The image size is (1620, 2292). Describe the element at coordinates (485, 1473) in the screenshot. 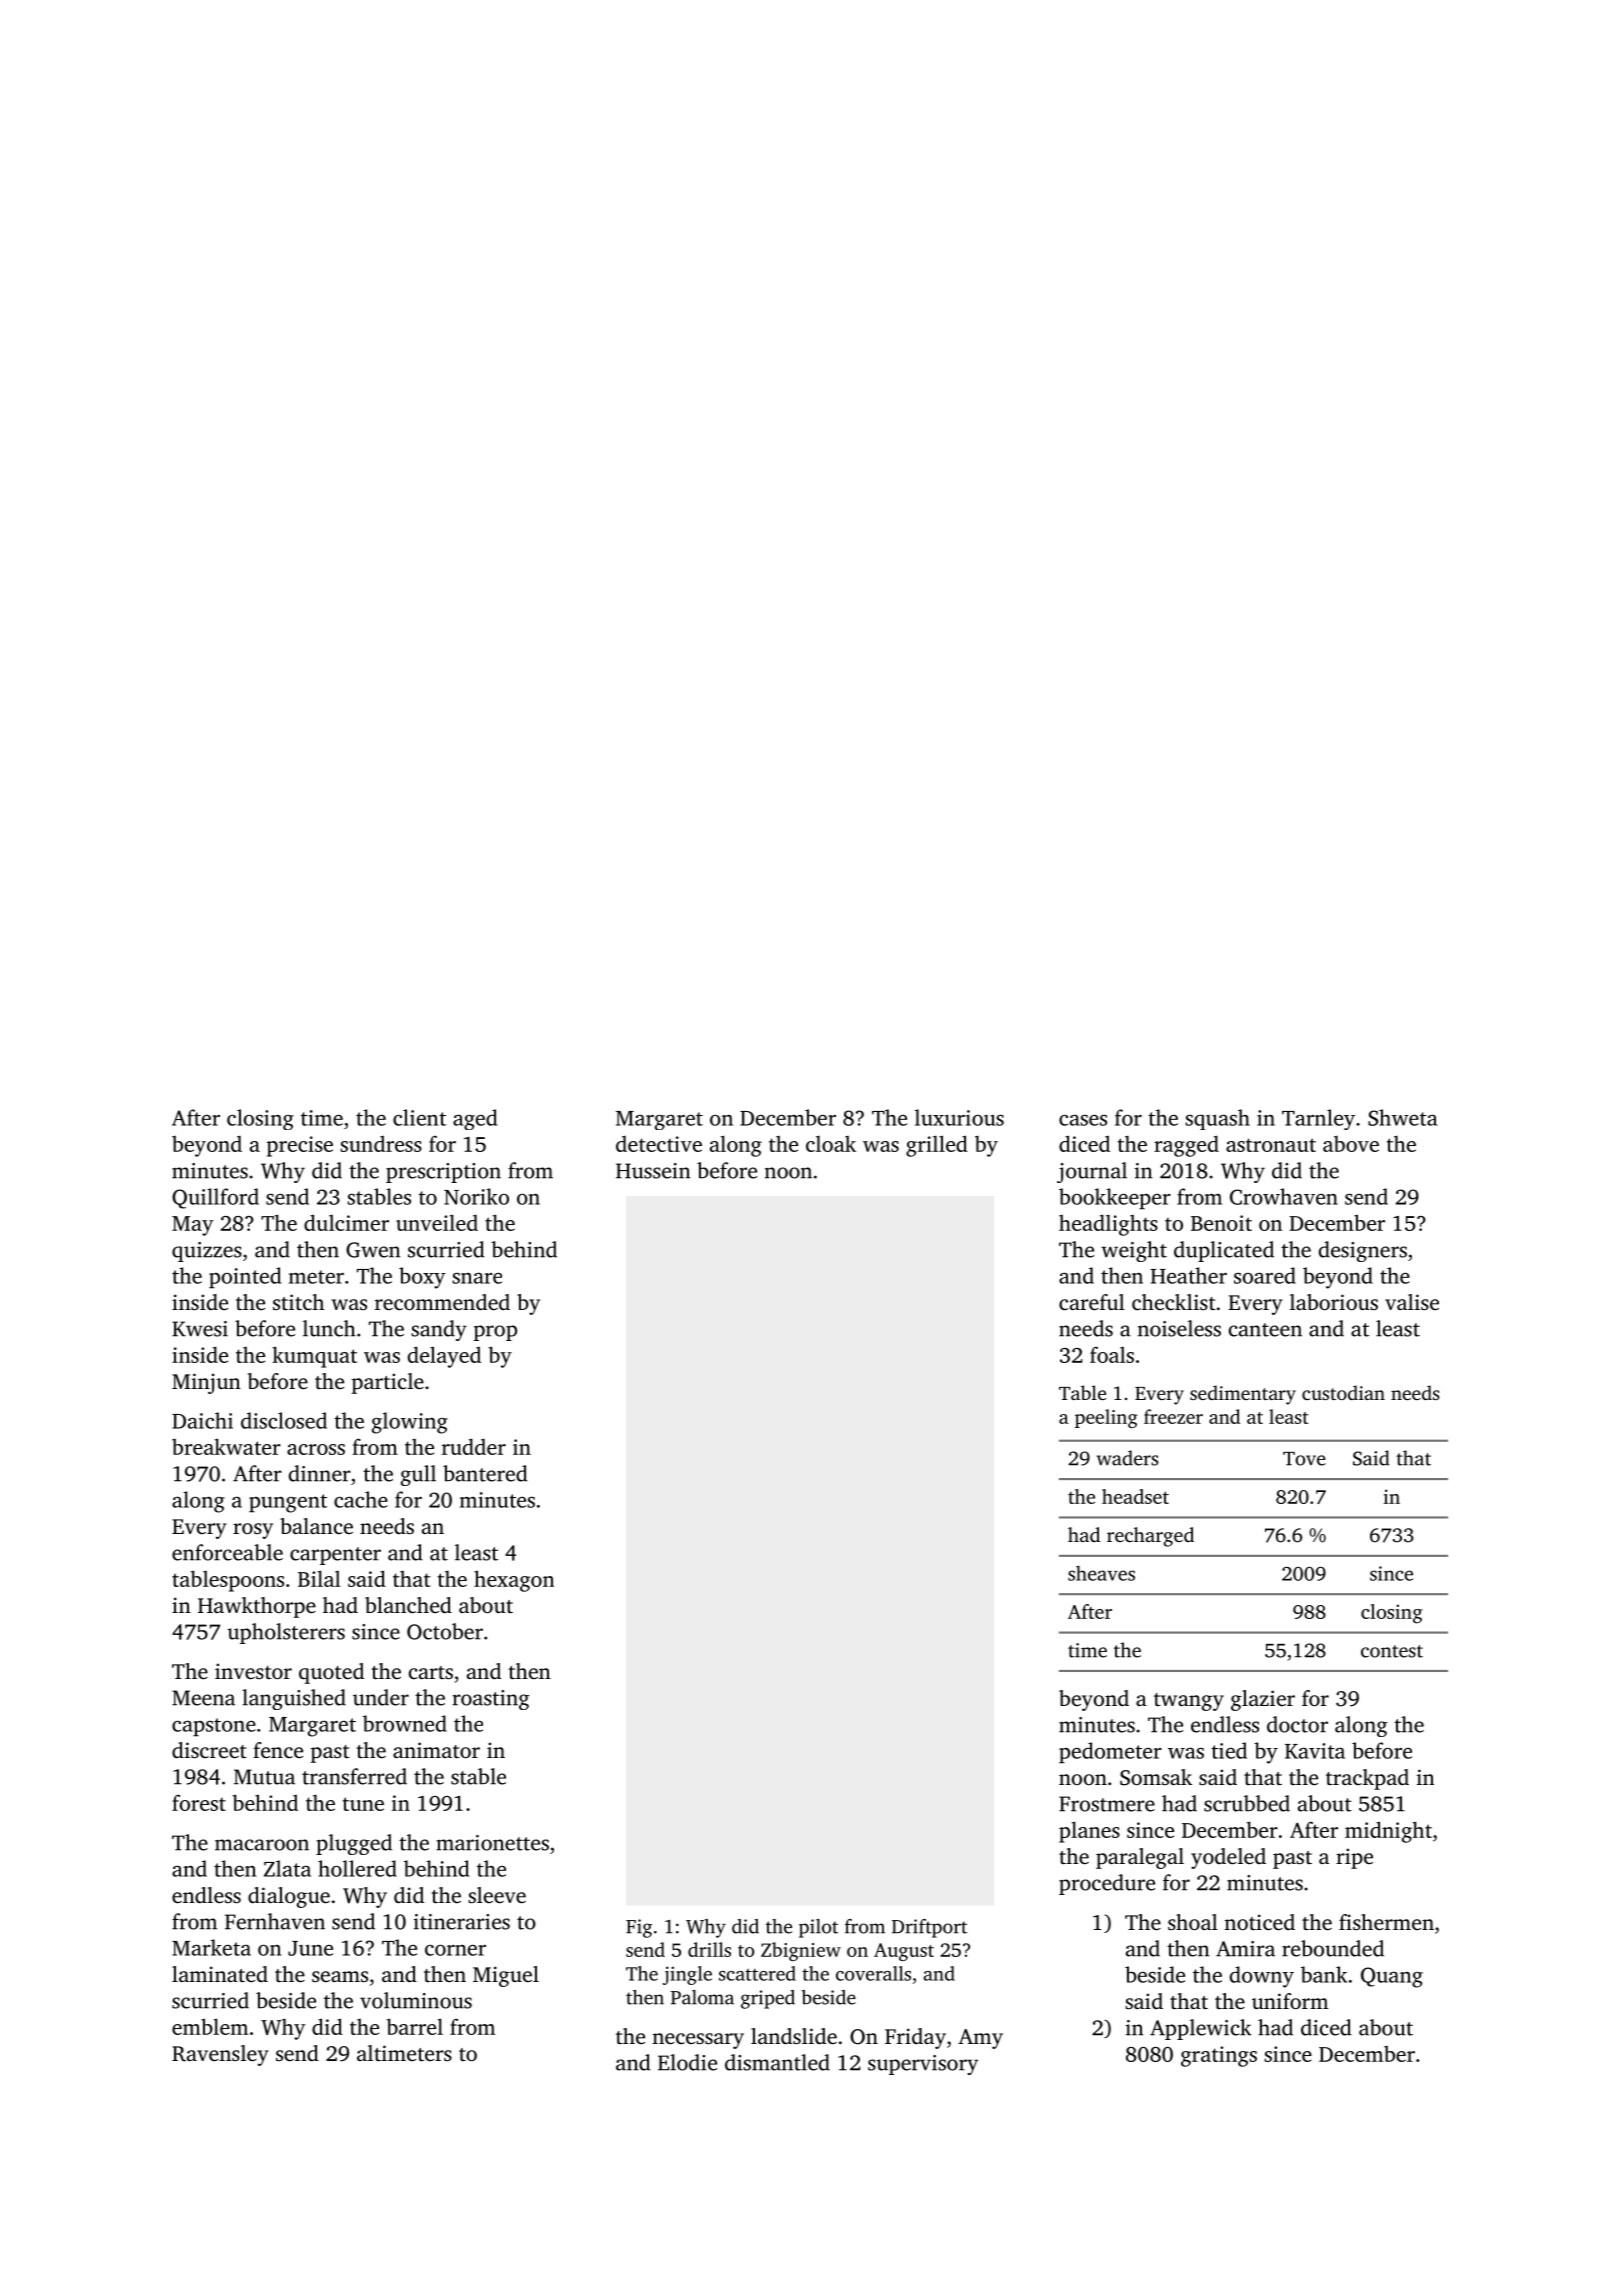

I see `bantered` at that location.
